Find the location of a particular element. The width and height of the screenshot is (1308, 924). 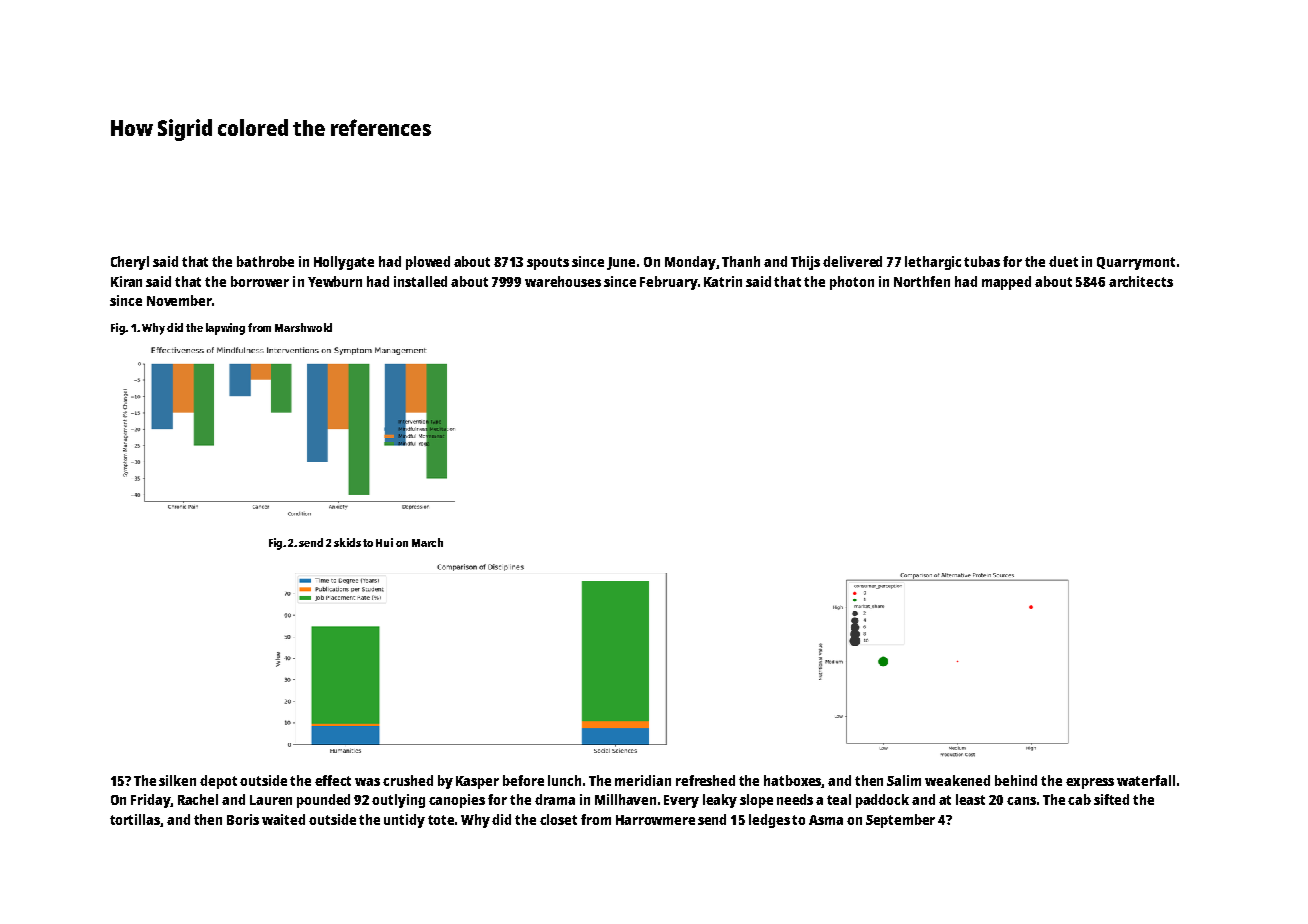

Hui is located at coordinates (384, 542).
